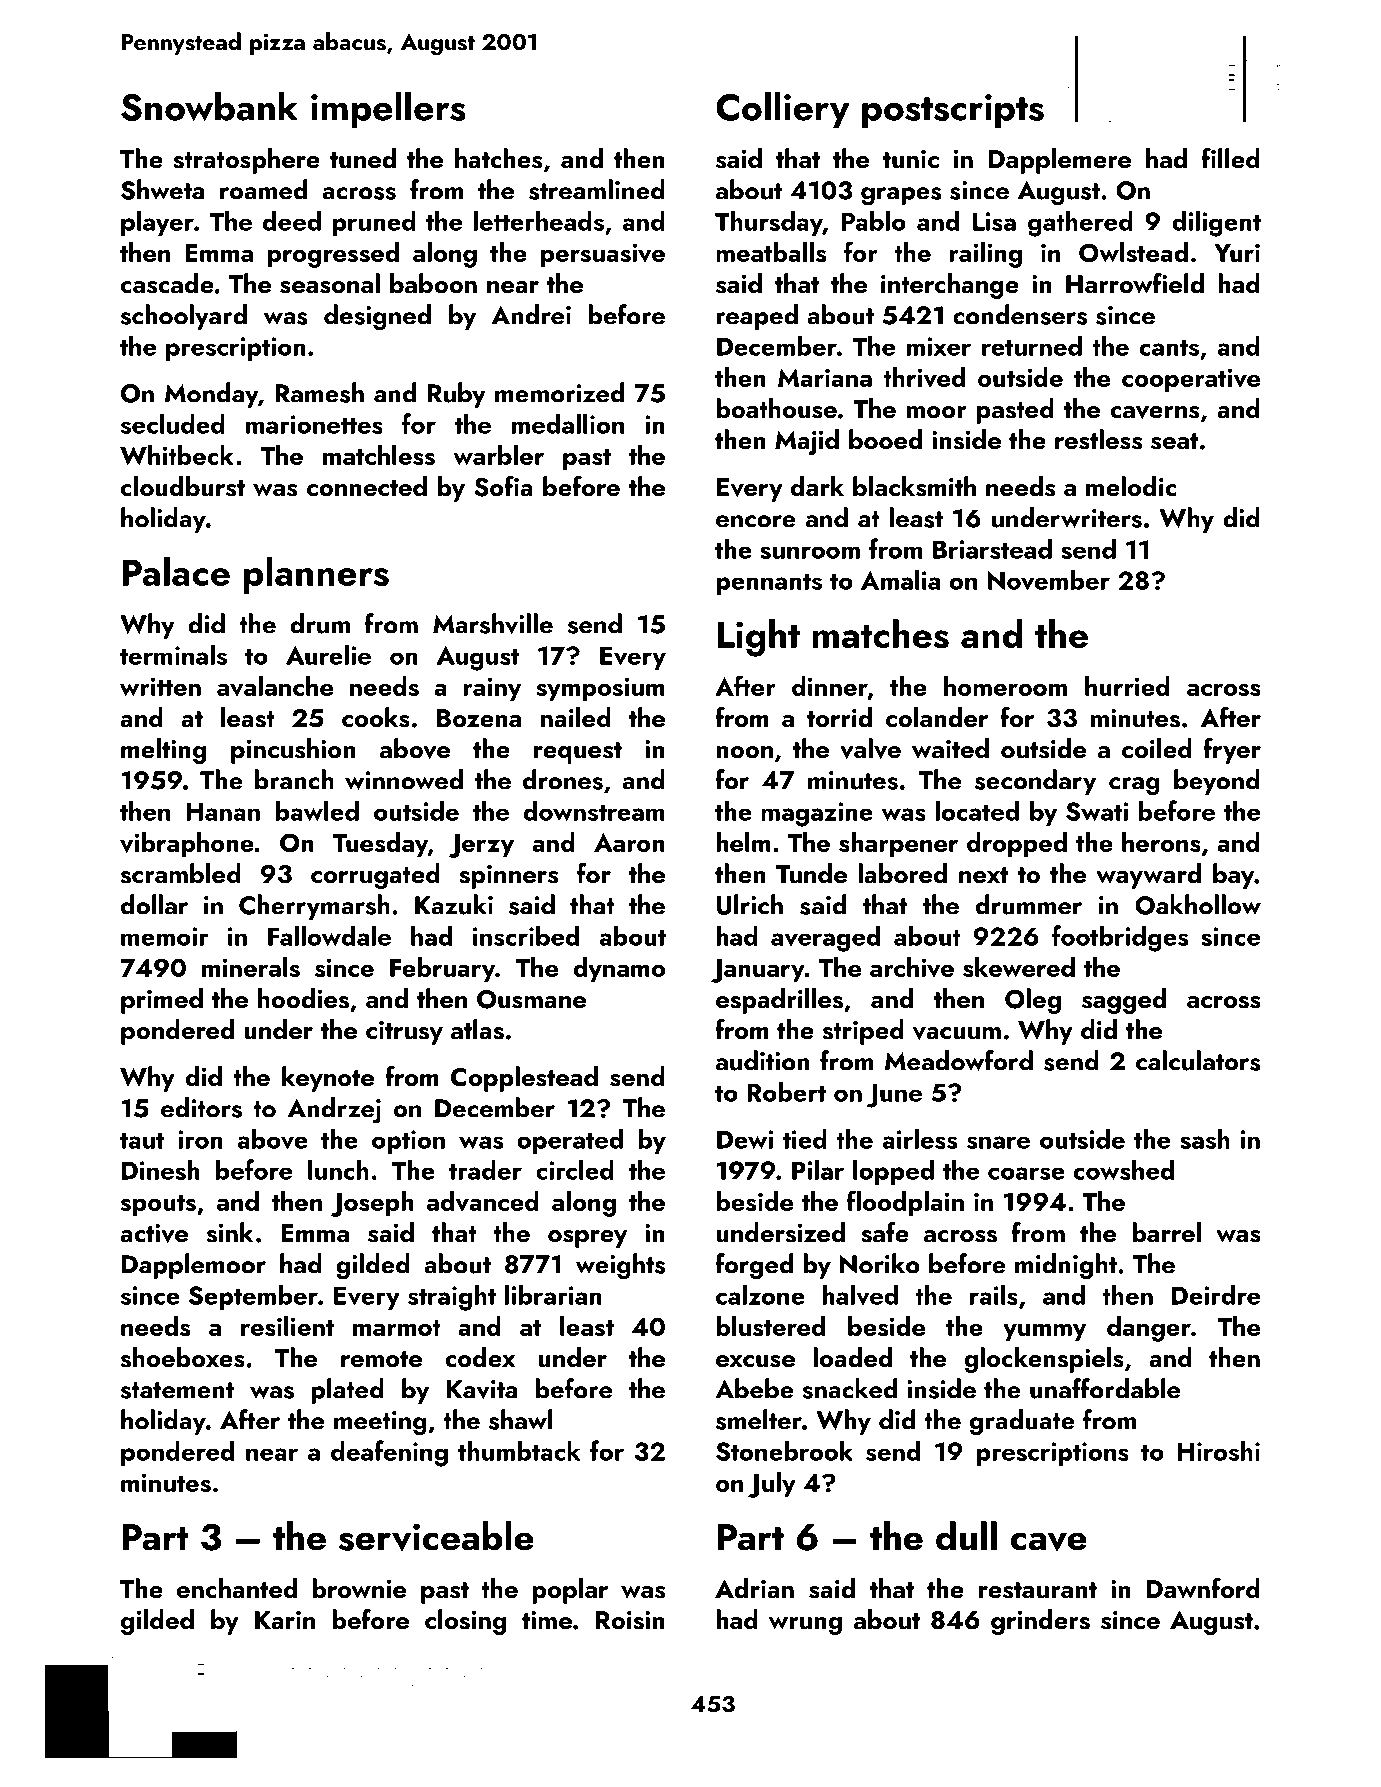 This document has height=1787, width=1381. I want to click on bawled, so click(317, 810).
